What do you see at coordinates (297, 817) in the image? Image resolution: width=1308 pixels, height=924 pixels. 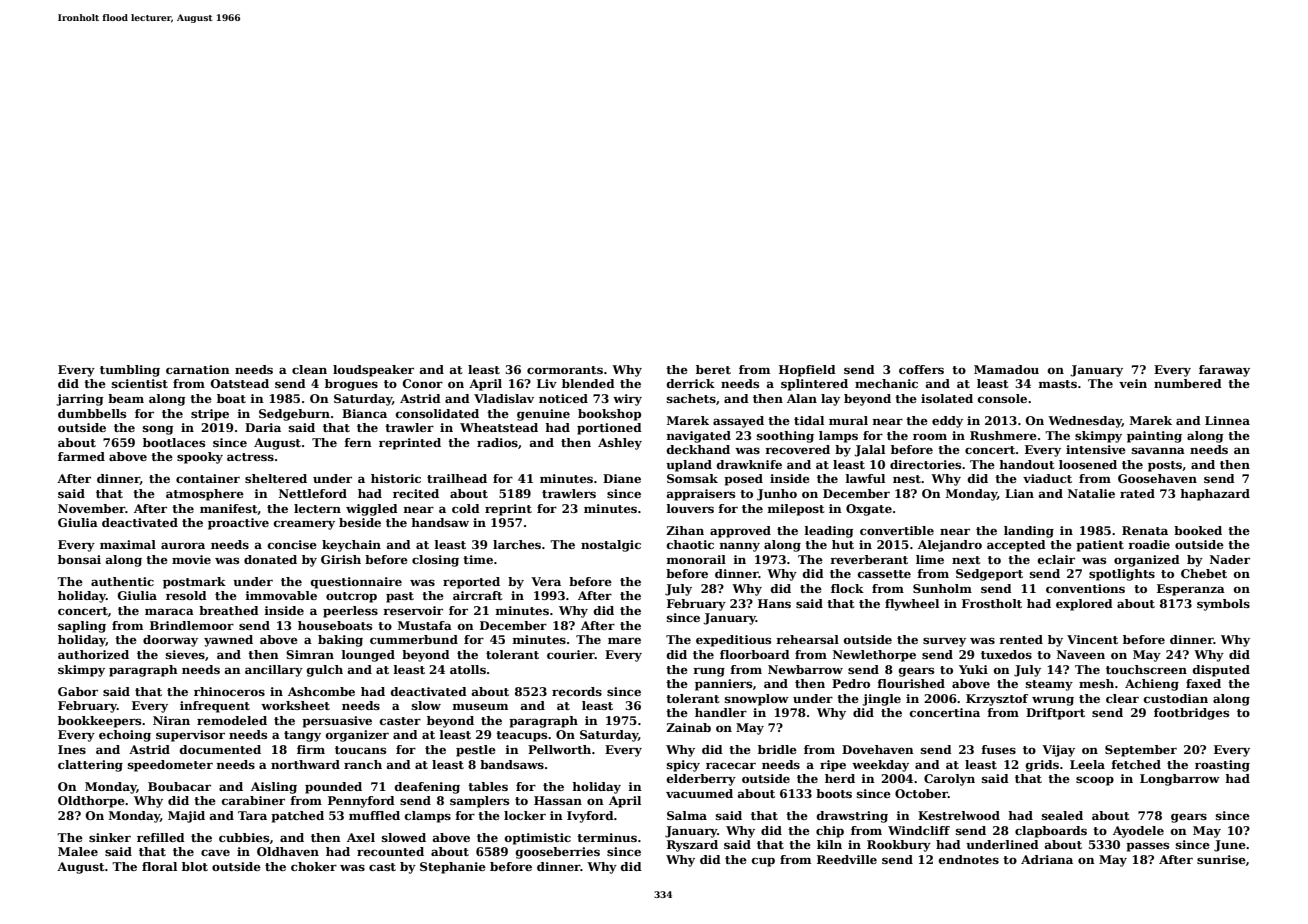 I see `patched` at bounding box center [297, 817].
